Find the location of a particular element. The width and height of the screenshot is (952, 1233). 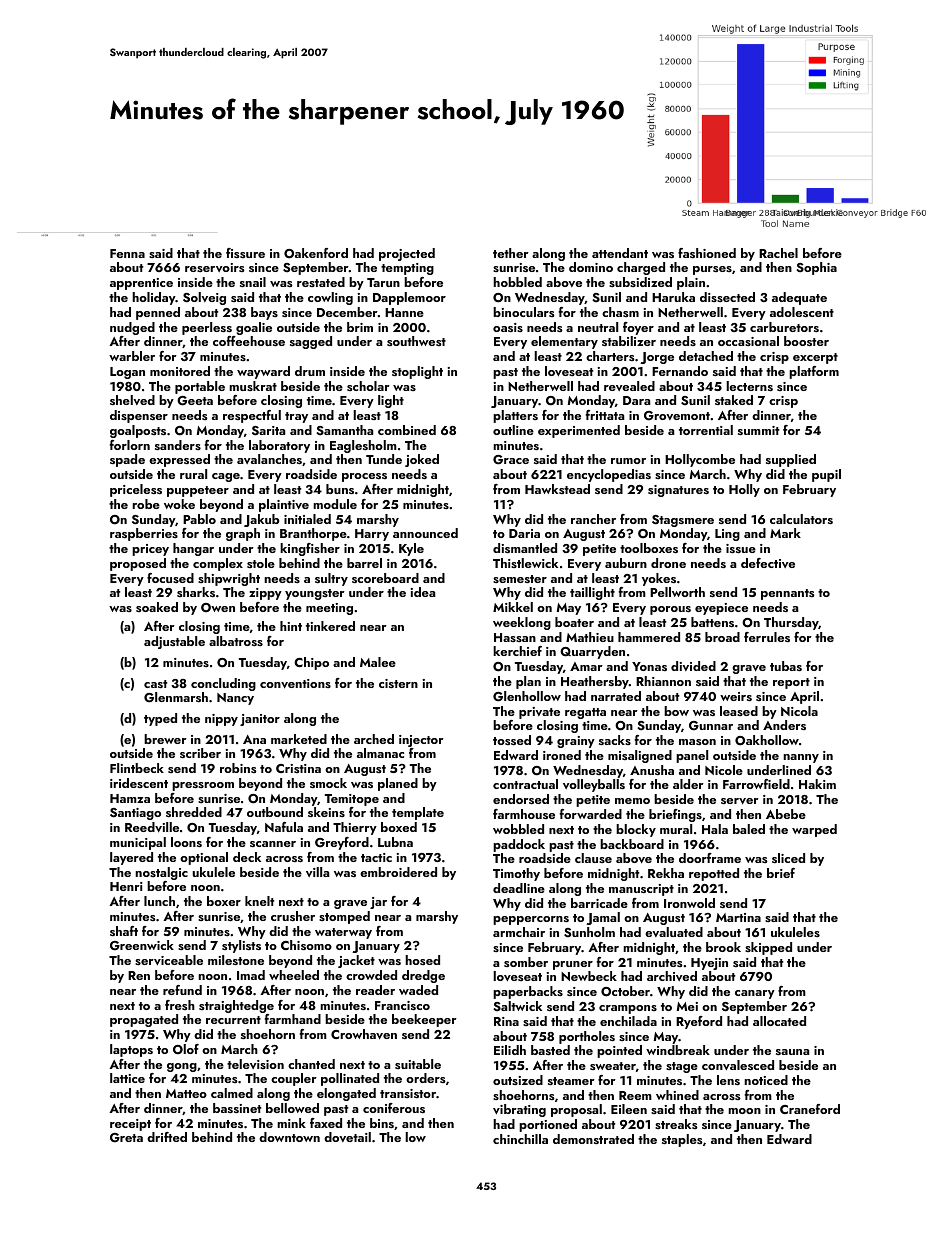

Daria is located at coordinates (524, 533).
